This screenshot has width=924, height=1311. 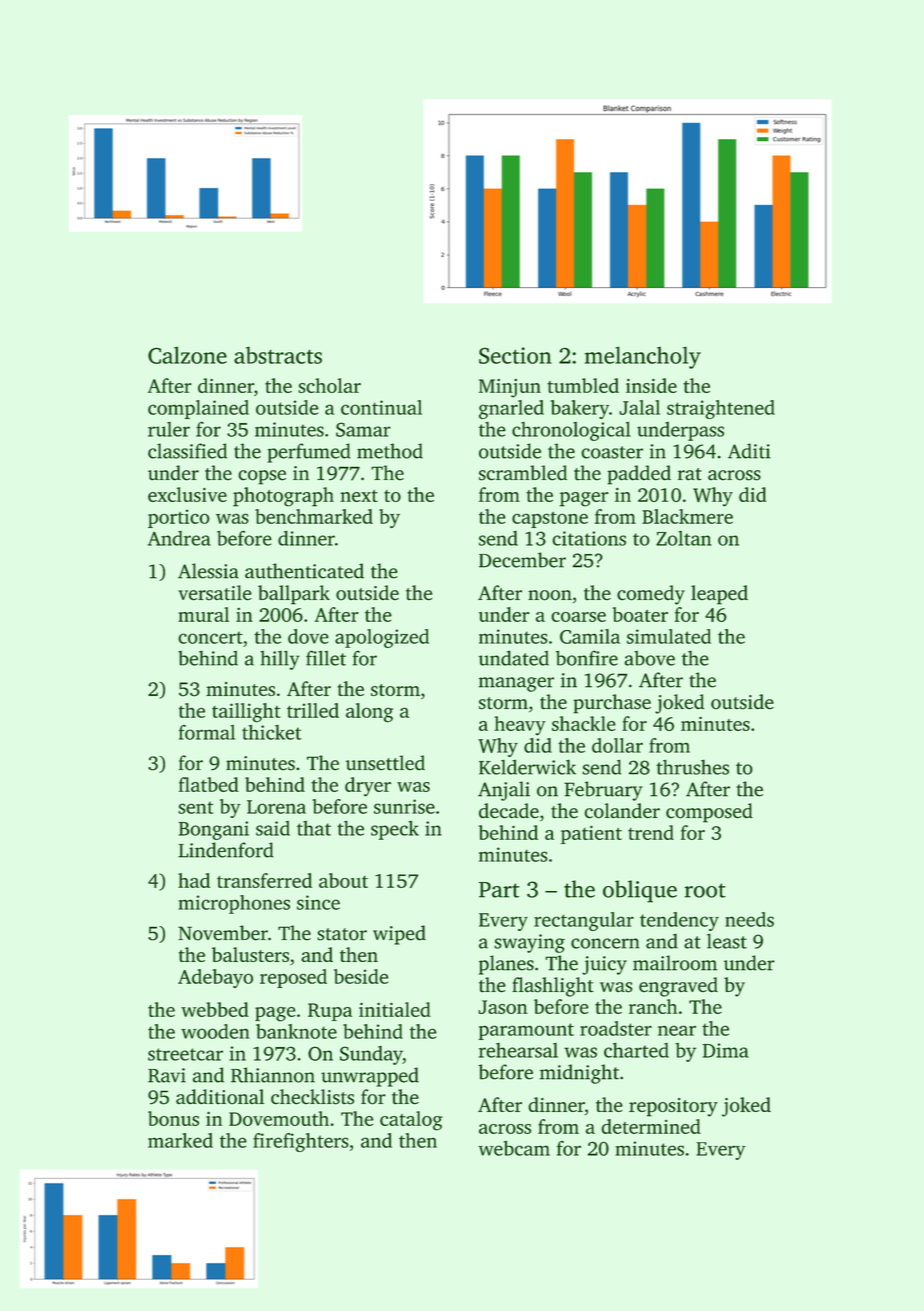 What do you see at coordinates (203, 614) in the screenshot?
I see `mural` at bounding box center [203, 614].
